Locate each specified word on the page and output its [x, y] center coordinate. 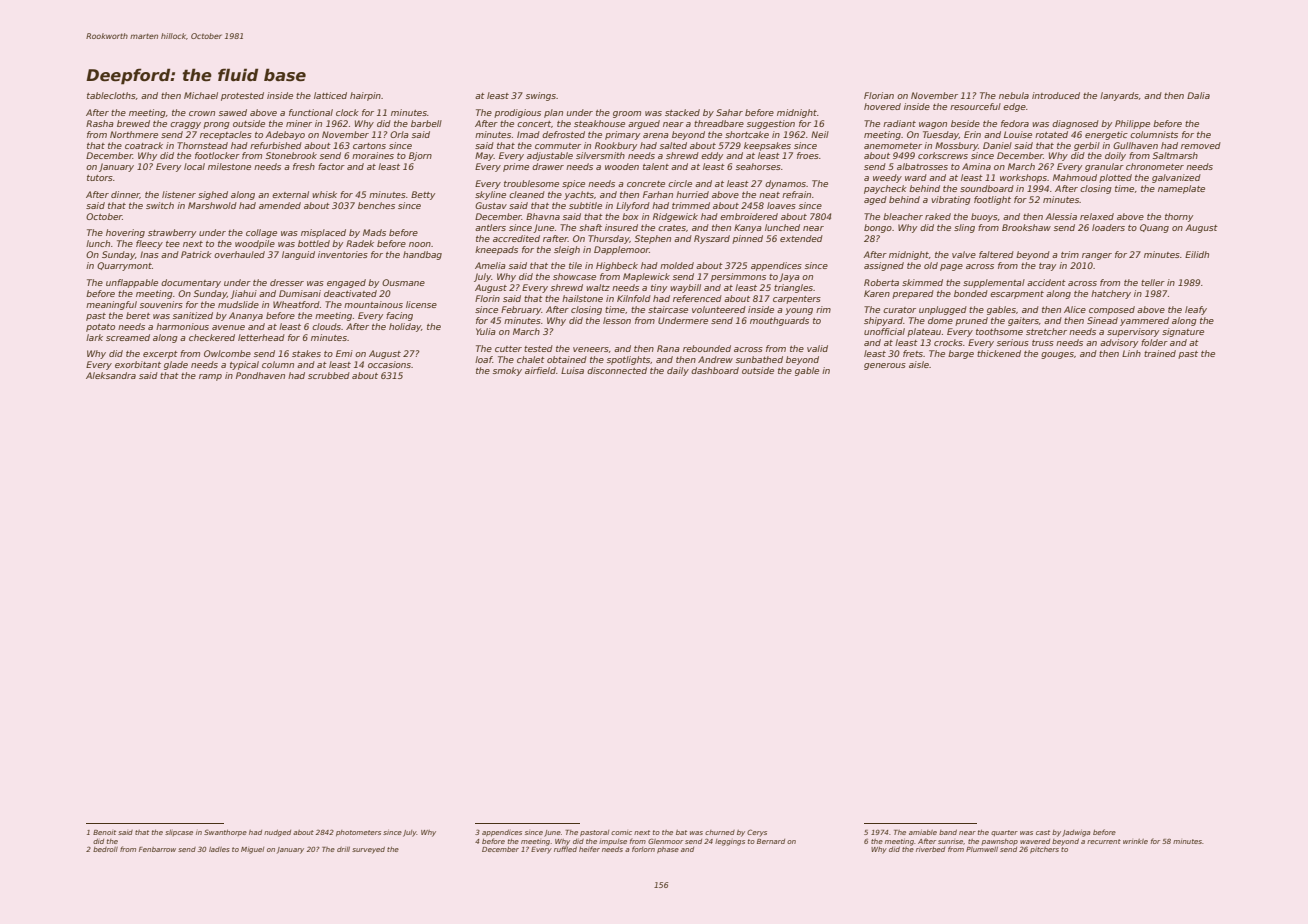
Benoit [104, 832]
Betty [423, 195]
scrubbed [329, 375]
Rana [668, 348]
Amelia [490, 265]
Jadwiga [1076, 833]
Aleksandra [111, 375]
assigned [884, 266]
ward [916, 177]
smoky [507, 371]
